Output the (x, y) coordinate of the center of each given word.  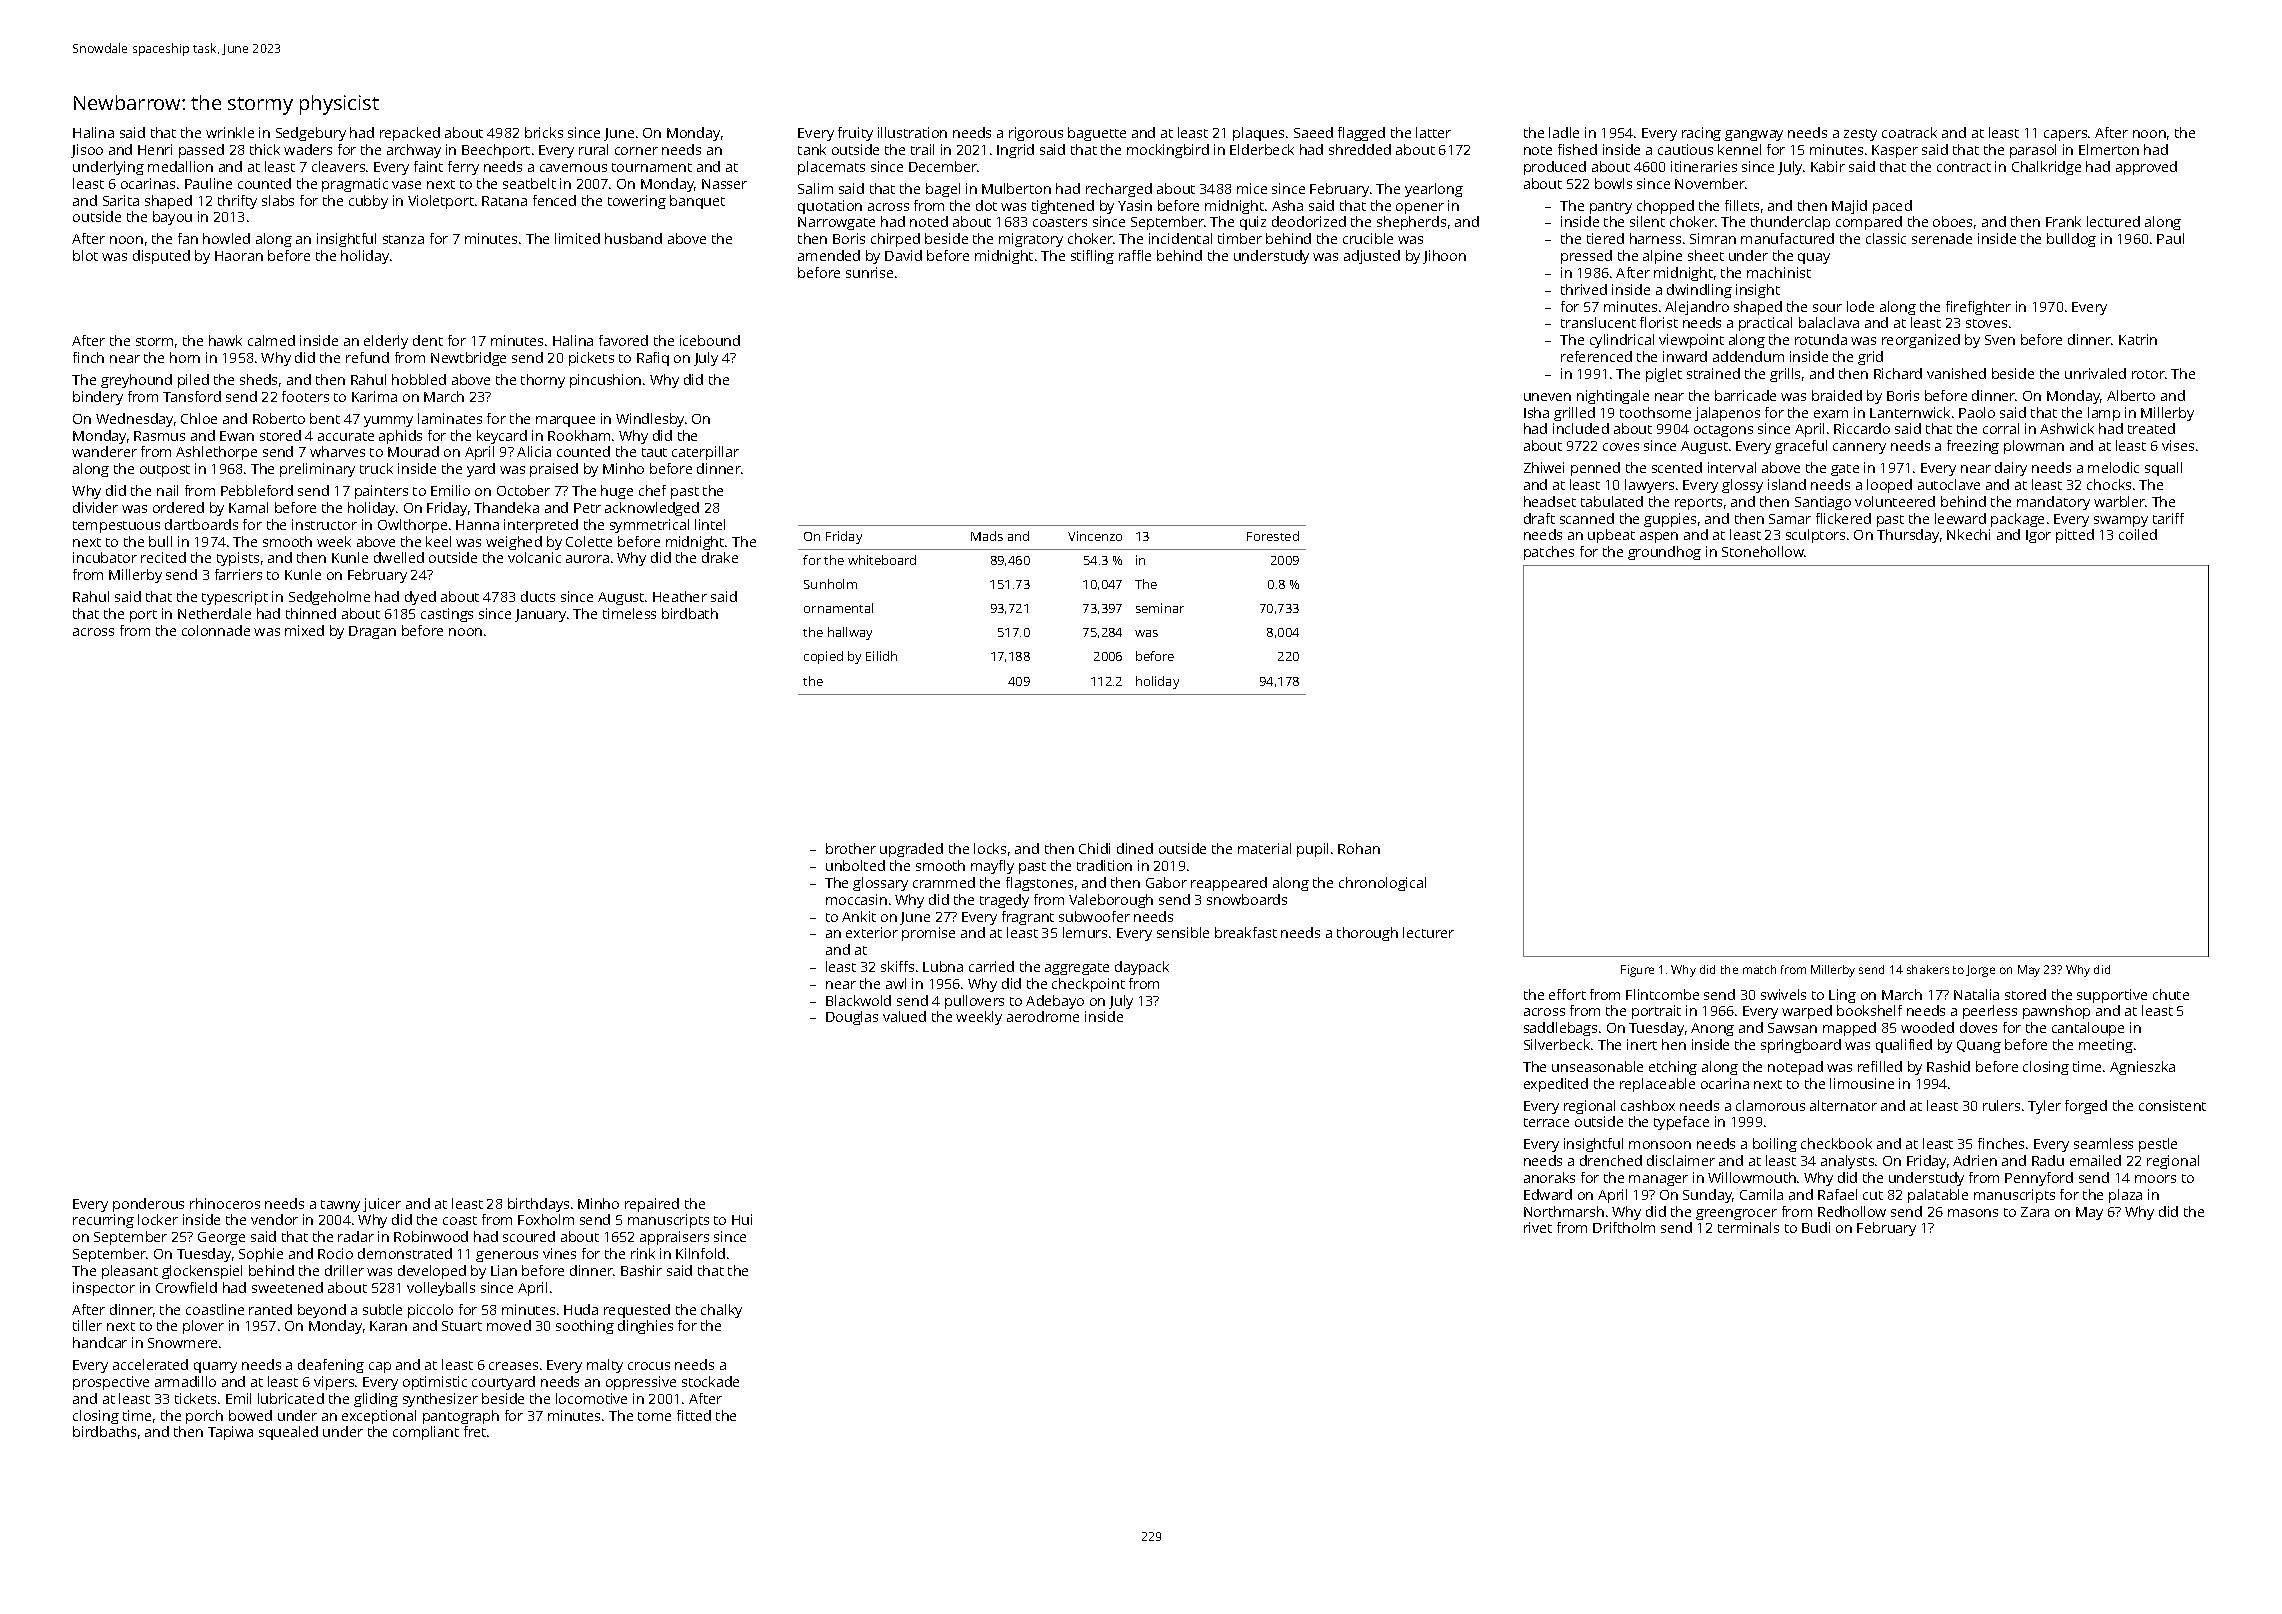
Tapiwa (230, 1433)
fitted (694, 1415)
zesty (1860, 135)
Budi (1816, 1227)
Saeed (1313, 132)
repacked (410, 134)
